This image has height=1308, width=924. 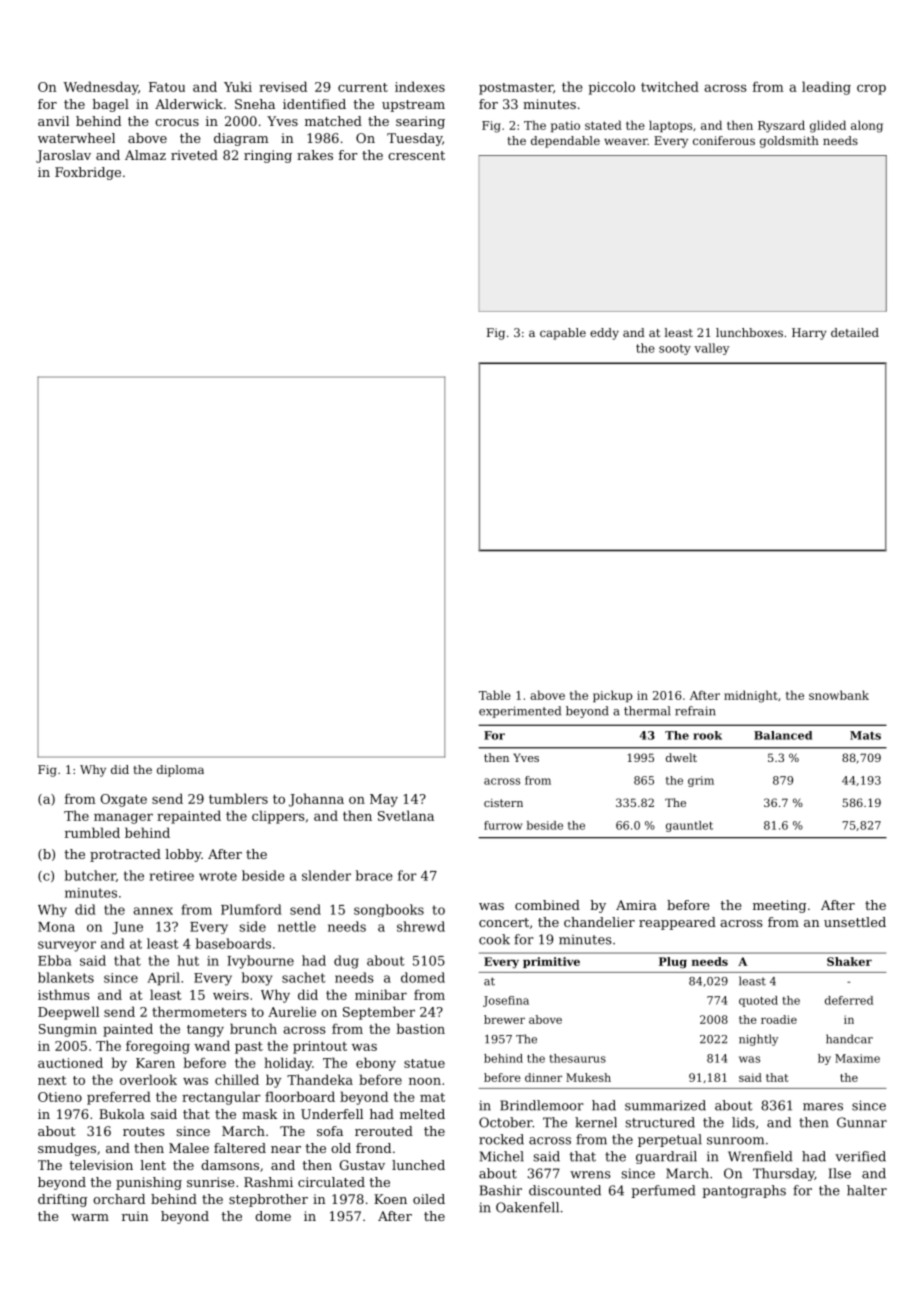 I want to click on Fatou, so click(x=167, y=87).
